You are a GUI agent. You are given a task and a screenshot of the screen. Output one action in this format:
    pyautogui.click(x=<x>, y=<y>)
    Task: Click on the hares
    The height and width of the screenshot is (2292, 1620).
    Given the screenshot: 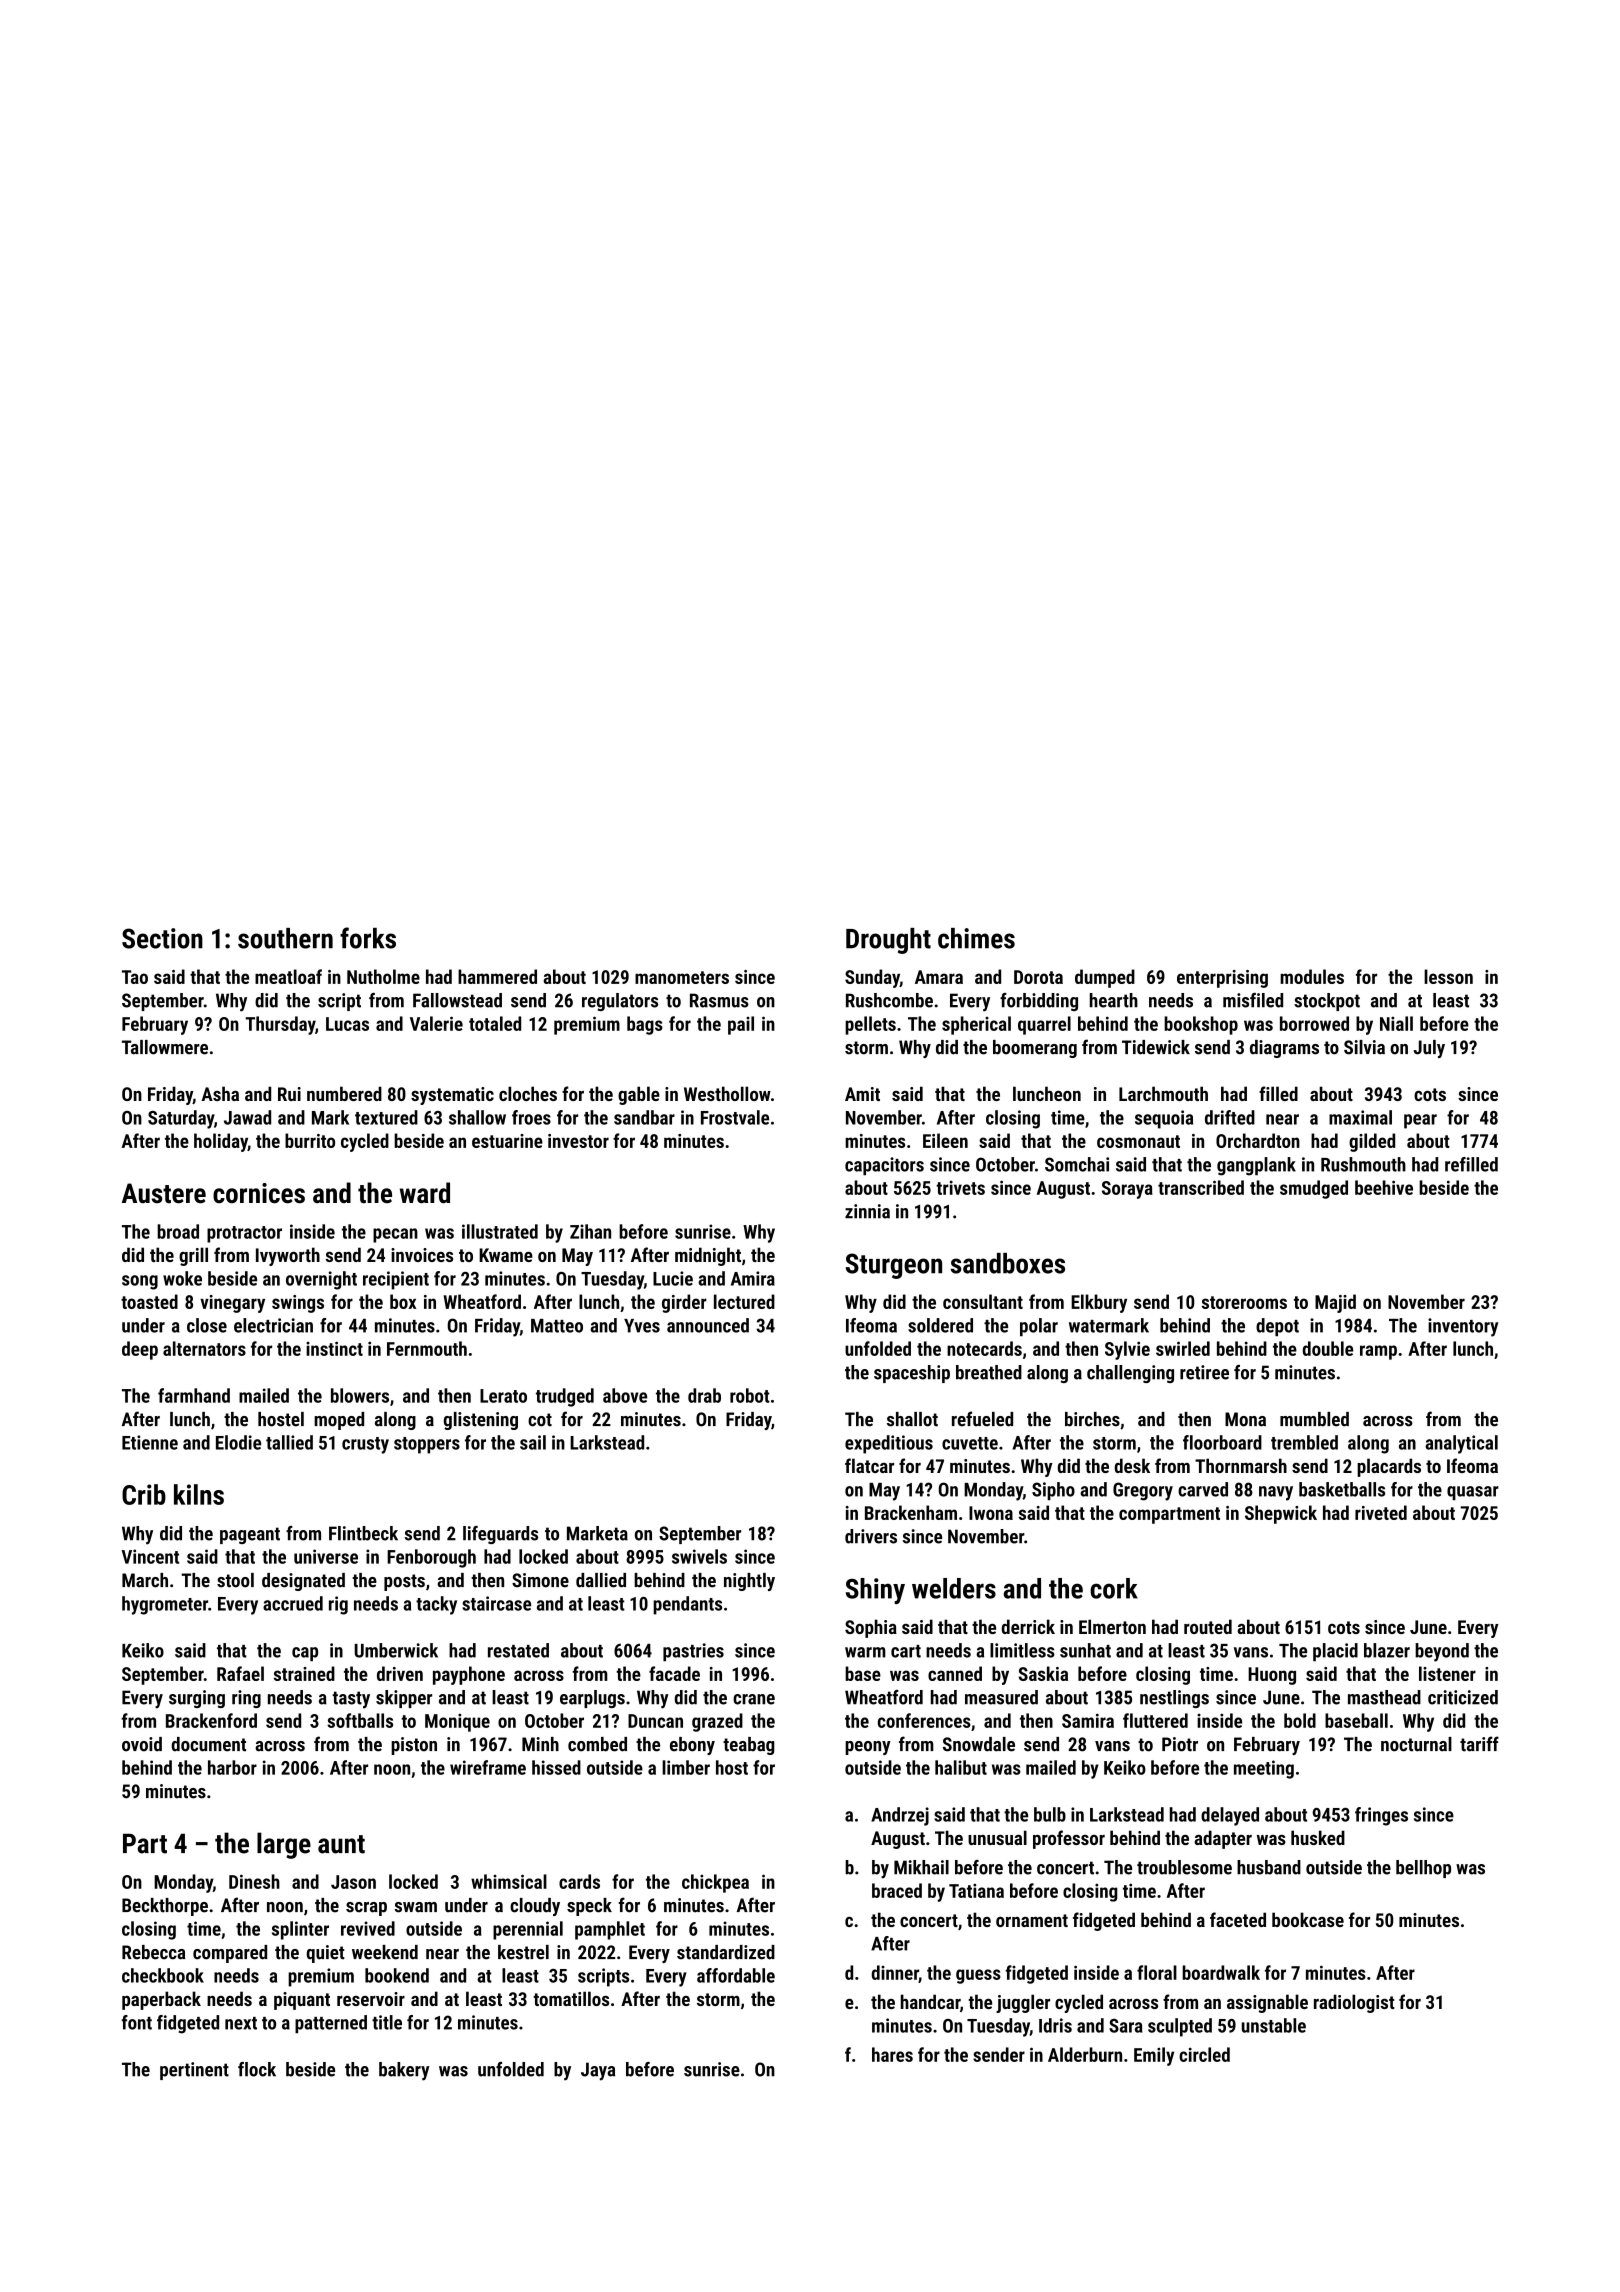 What is the action you would take?
    pyautogui.click(x=892, y=2054)
